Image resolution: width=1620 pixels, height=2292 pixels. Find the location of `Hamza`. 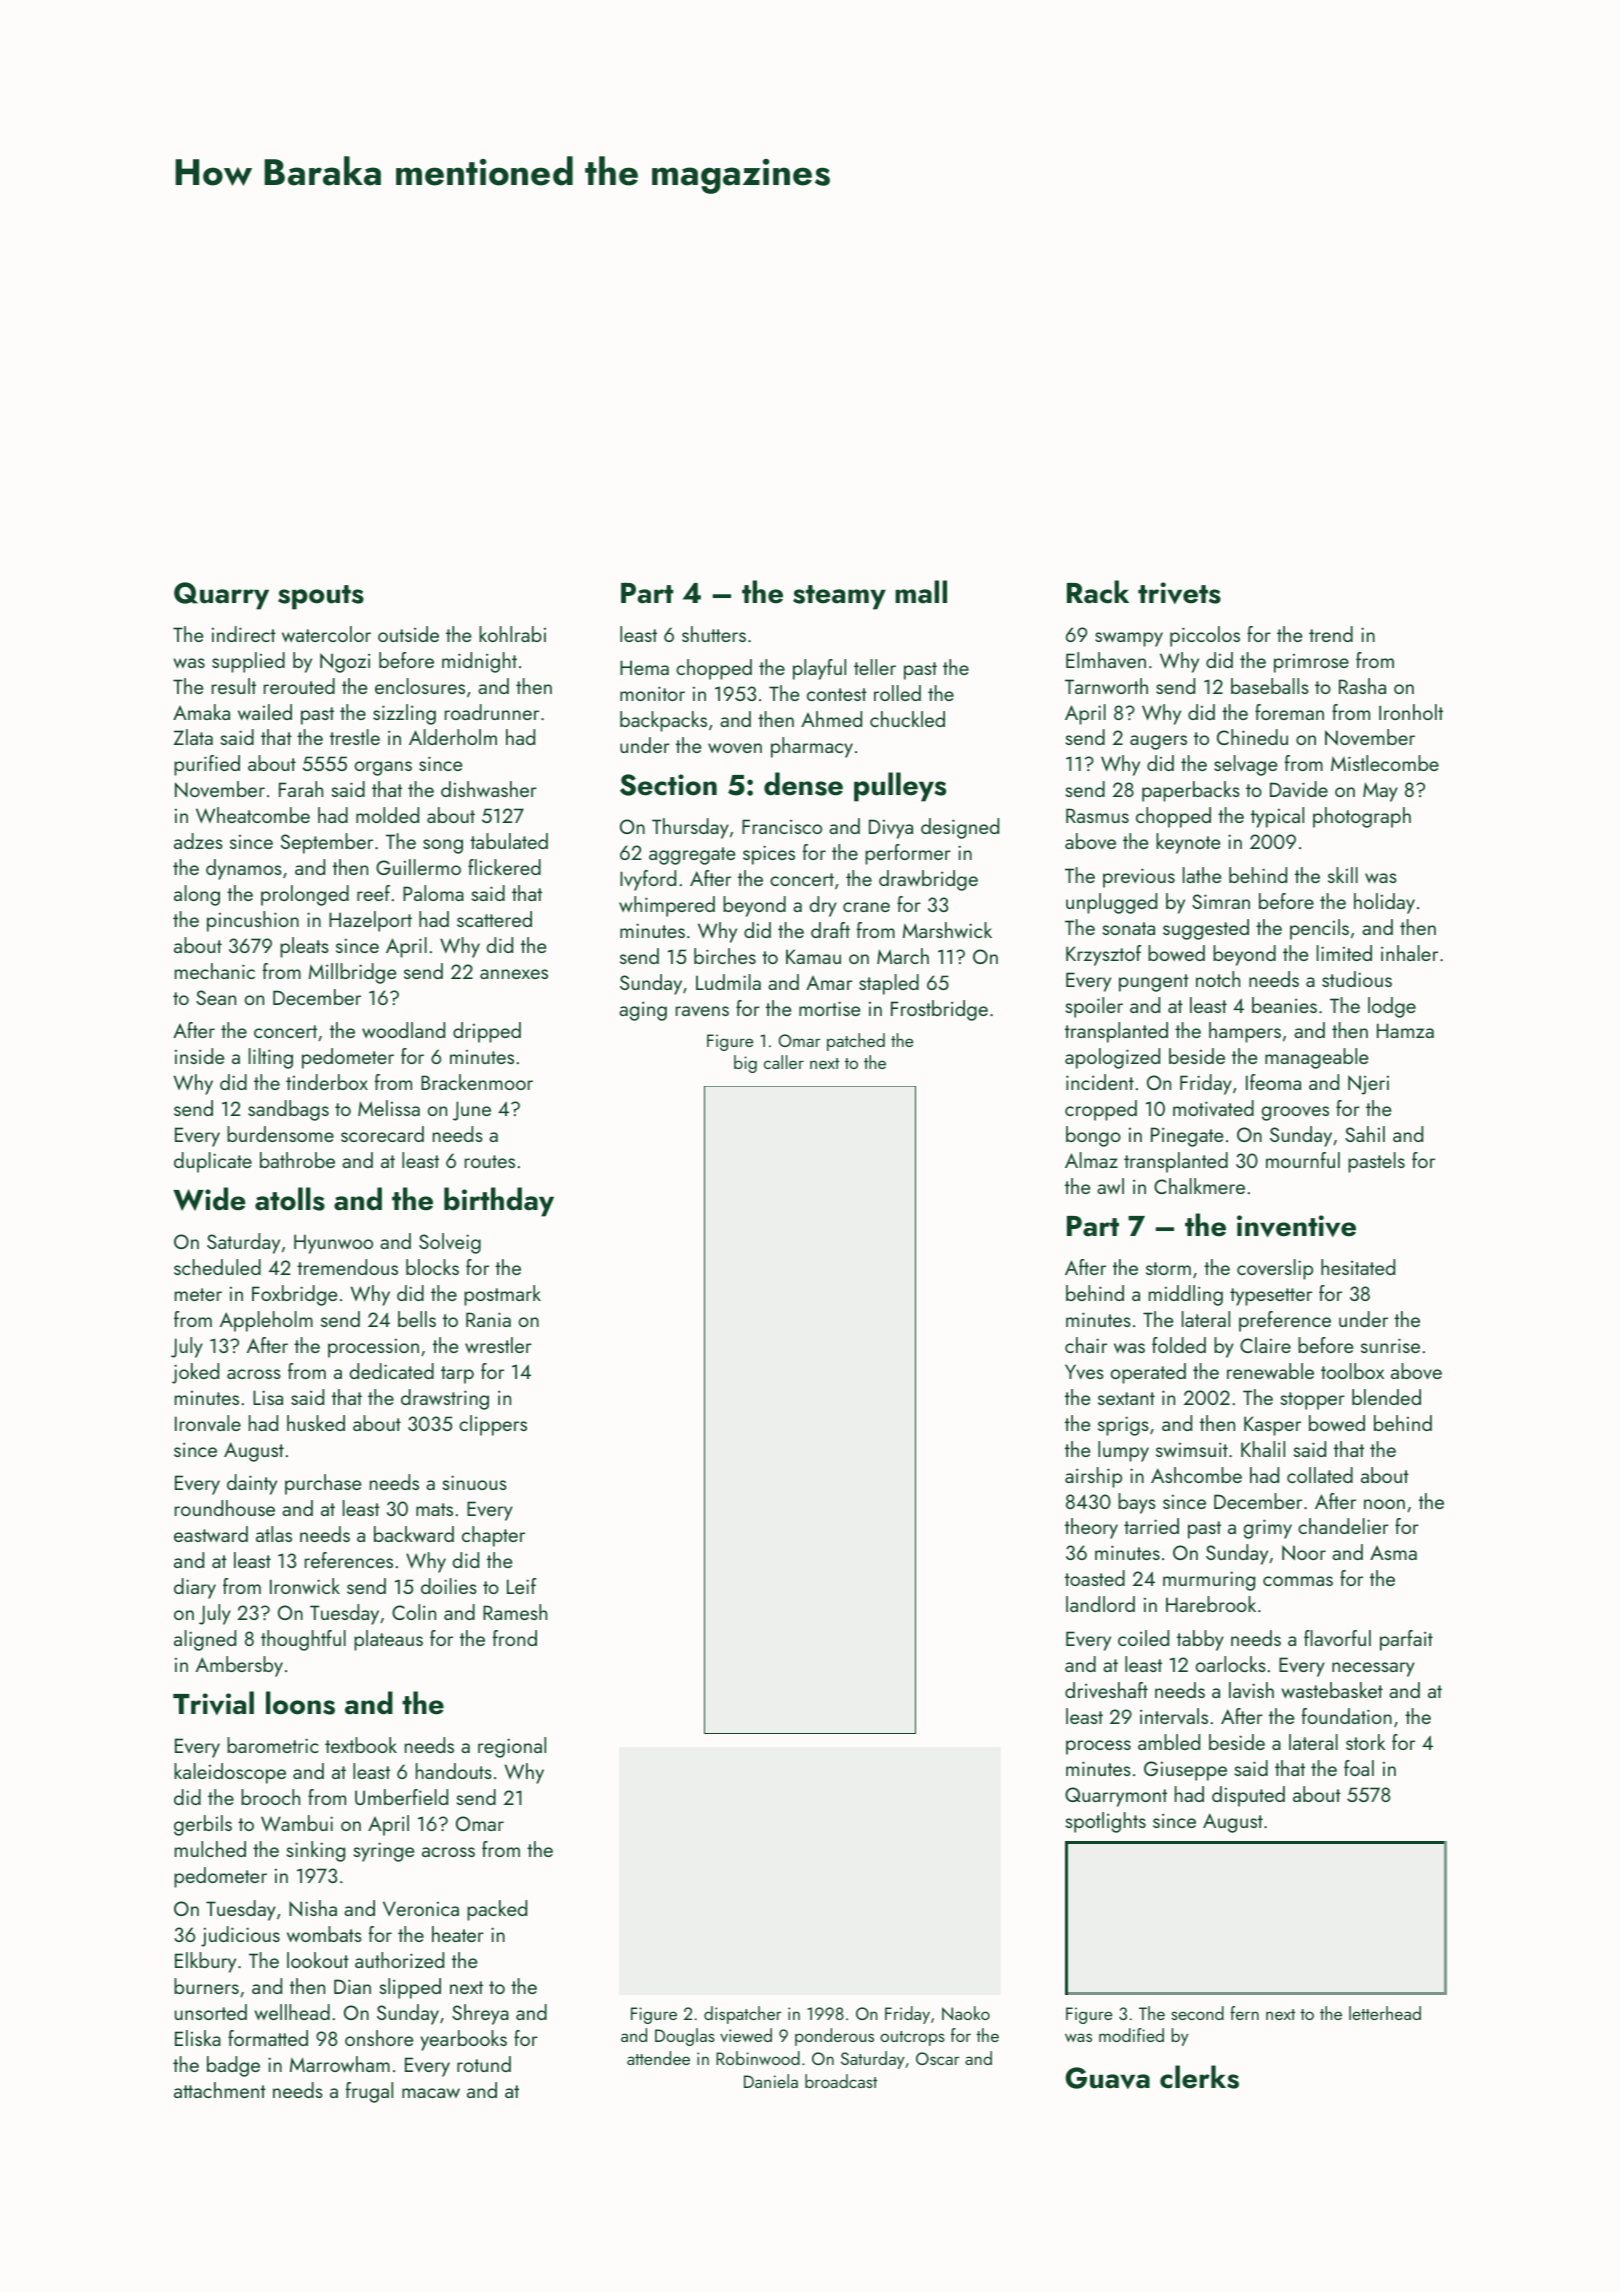

Hamza is located at coordinates (1405, 1030).
